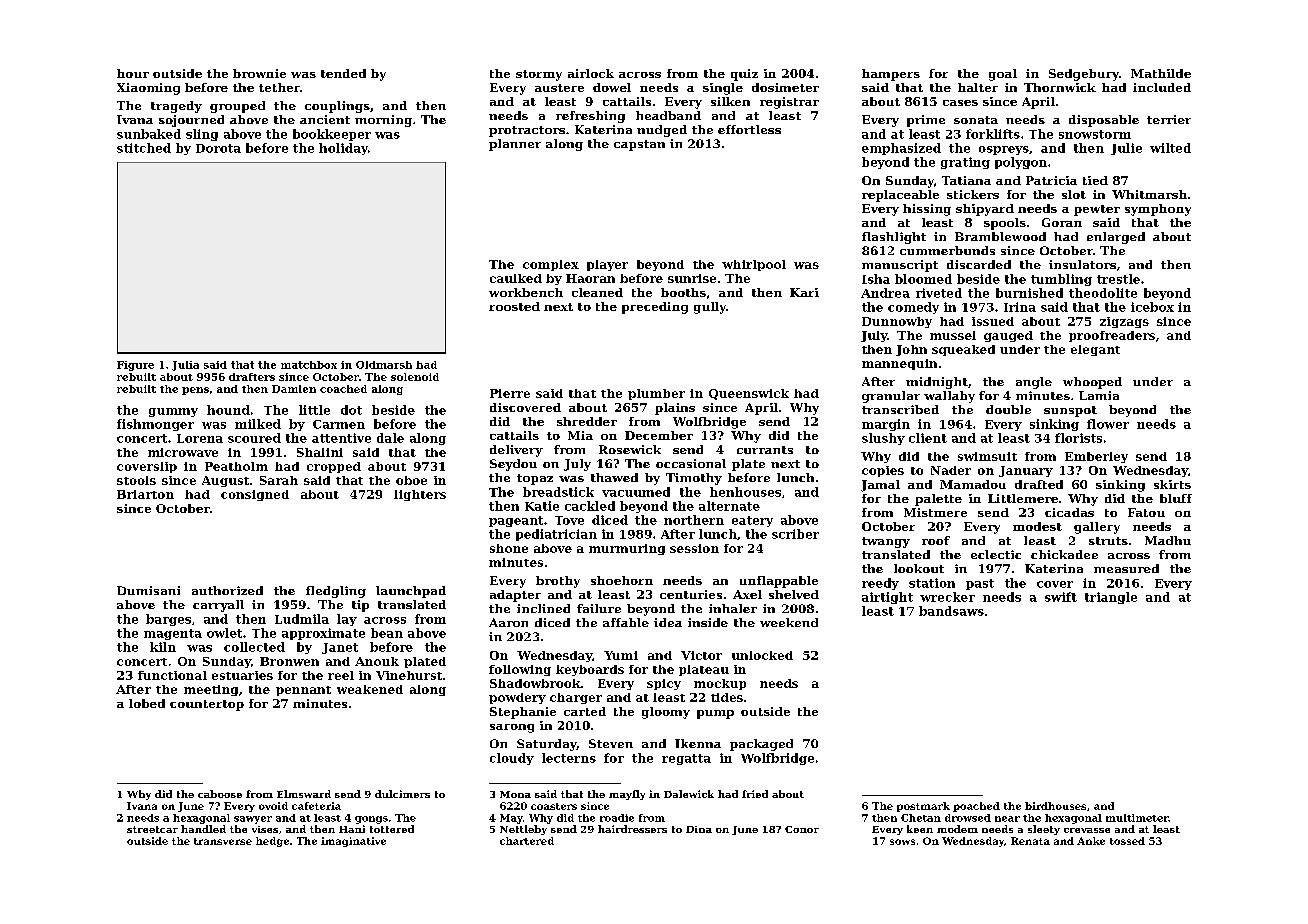  What do you see at coordinates (147, 703) in the document?
I see `lobed` at bounding box center [147, 703].
